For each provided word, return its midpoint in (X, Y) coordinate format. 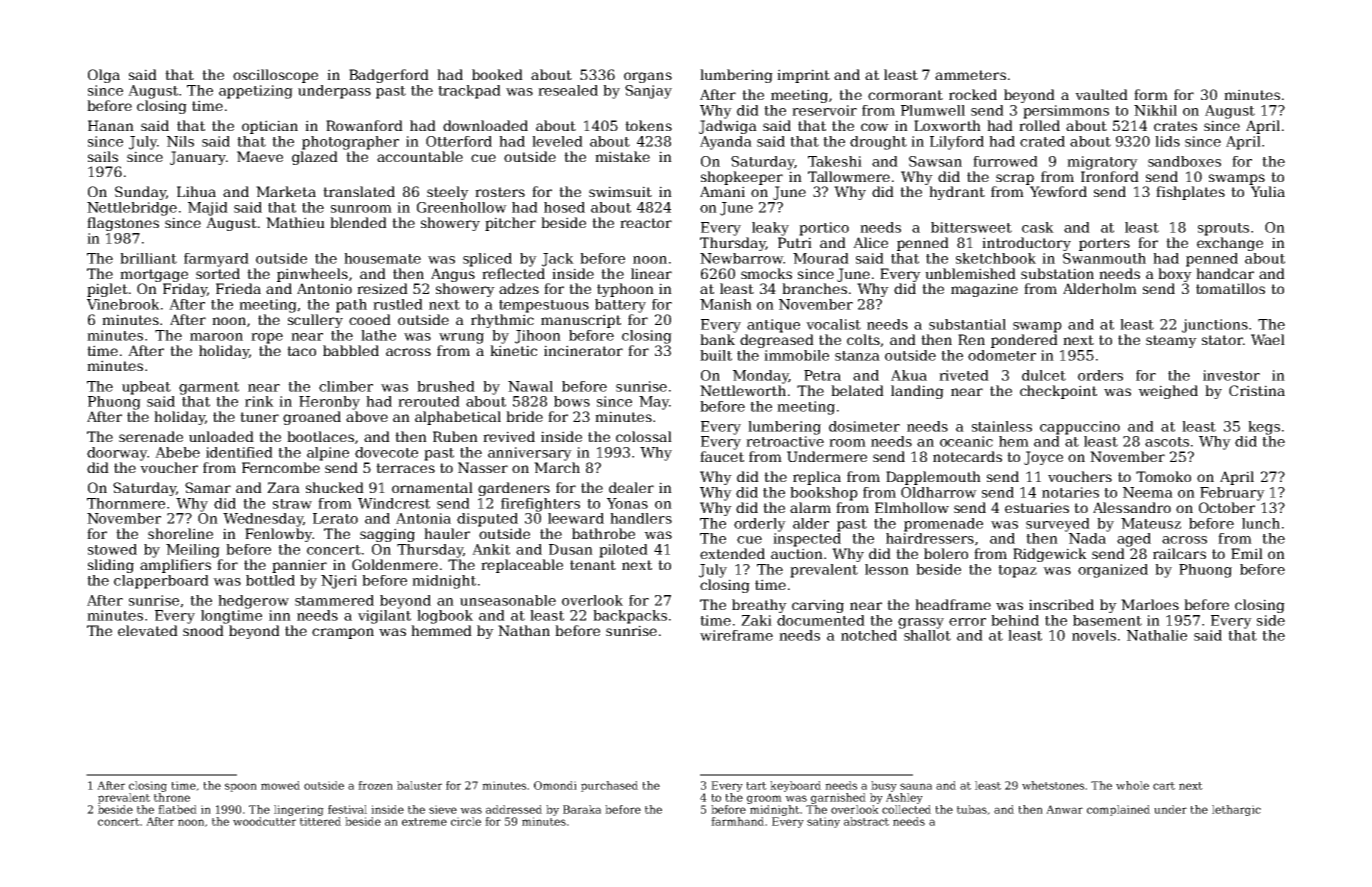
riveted (964, 375)
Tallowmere (849, 176)
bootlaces (320, 436)
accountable (420, 156)
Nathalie (1157, 635)
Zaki (756, 620)
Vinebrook (123, 304)
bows (572, 401)
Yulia (1268, 191)
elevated (148, 630)
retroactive (785, 441)
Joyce (1043, 458)
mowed (280, 785)
